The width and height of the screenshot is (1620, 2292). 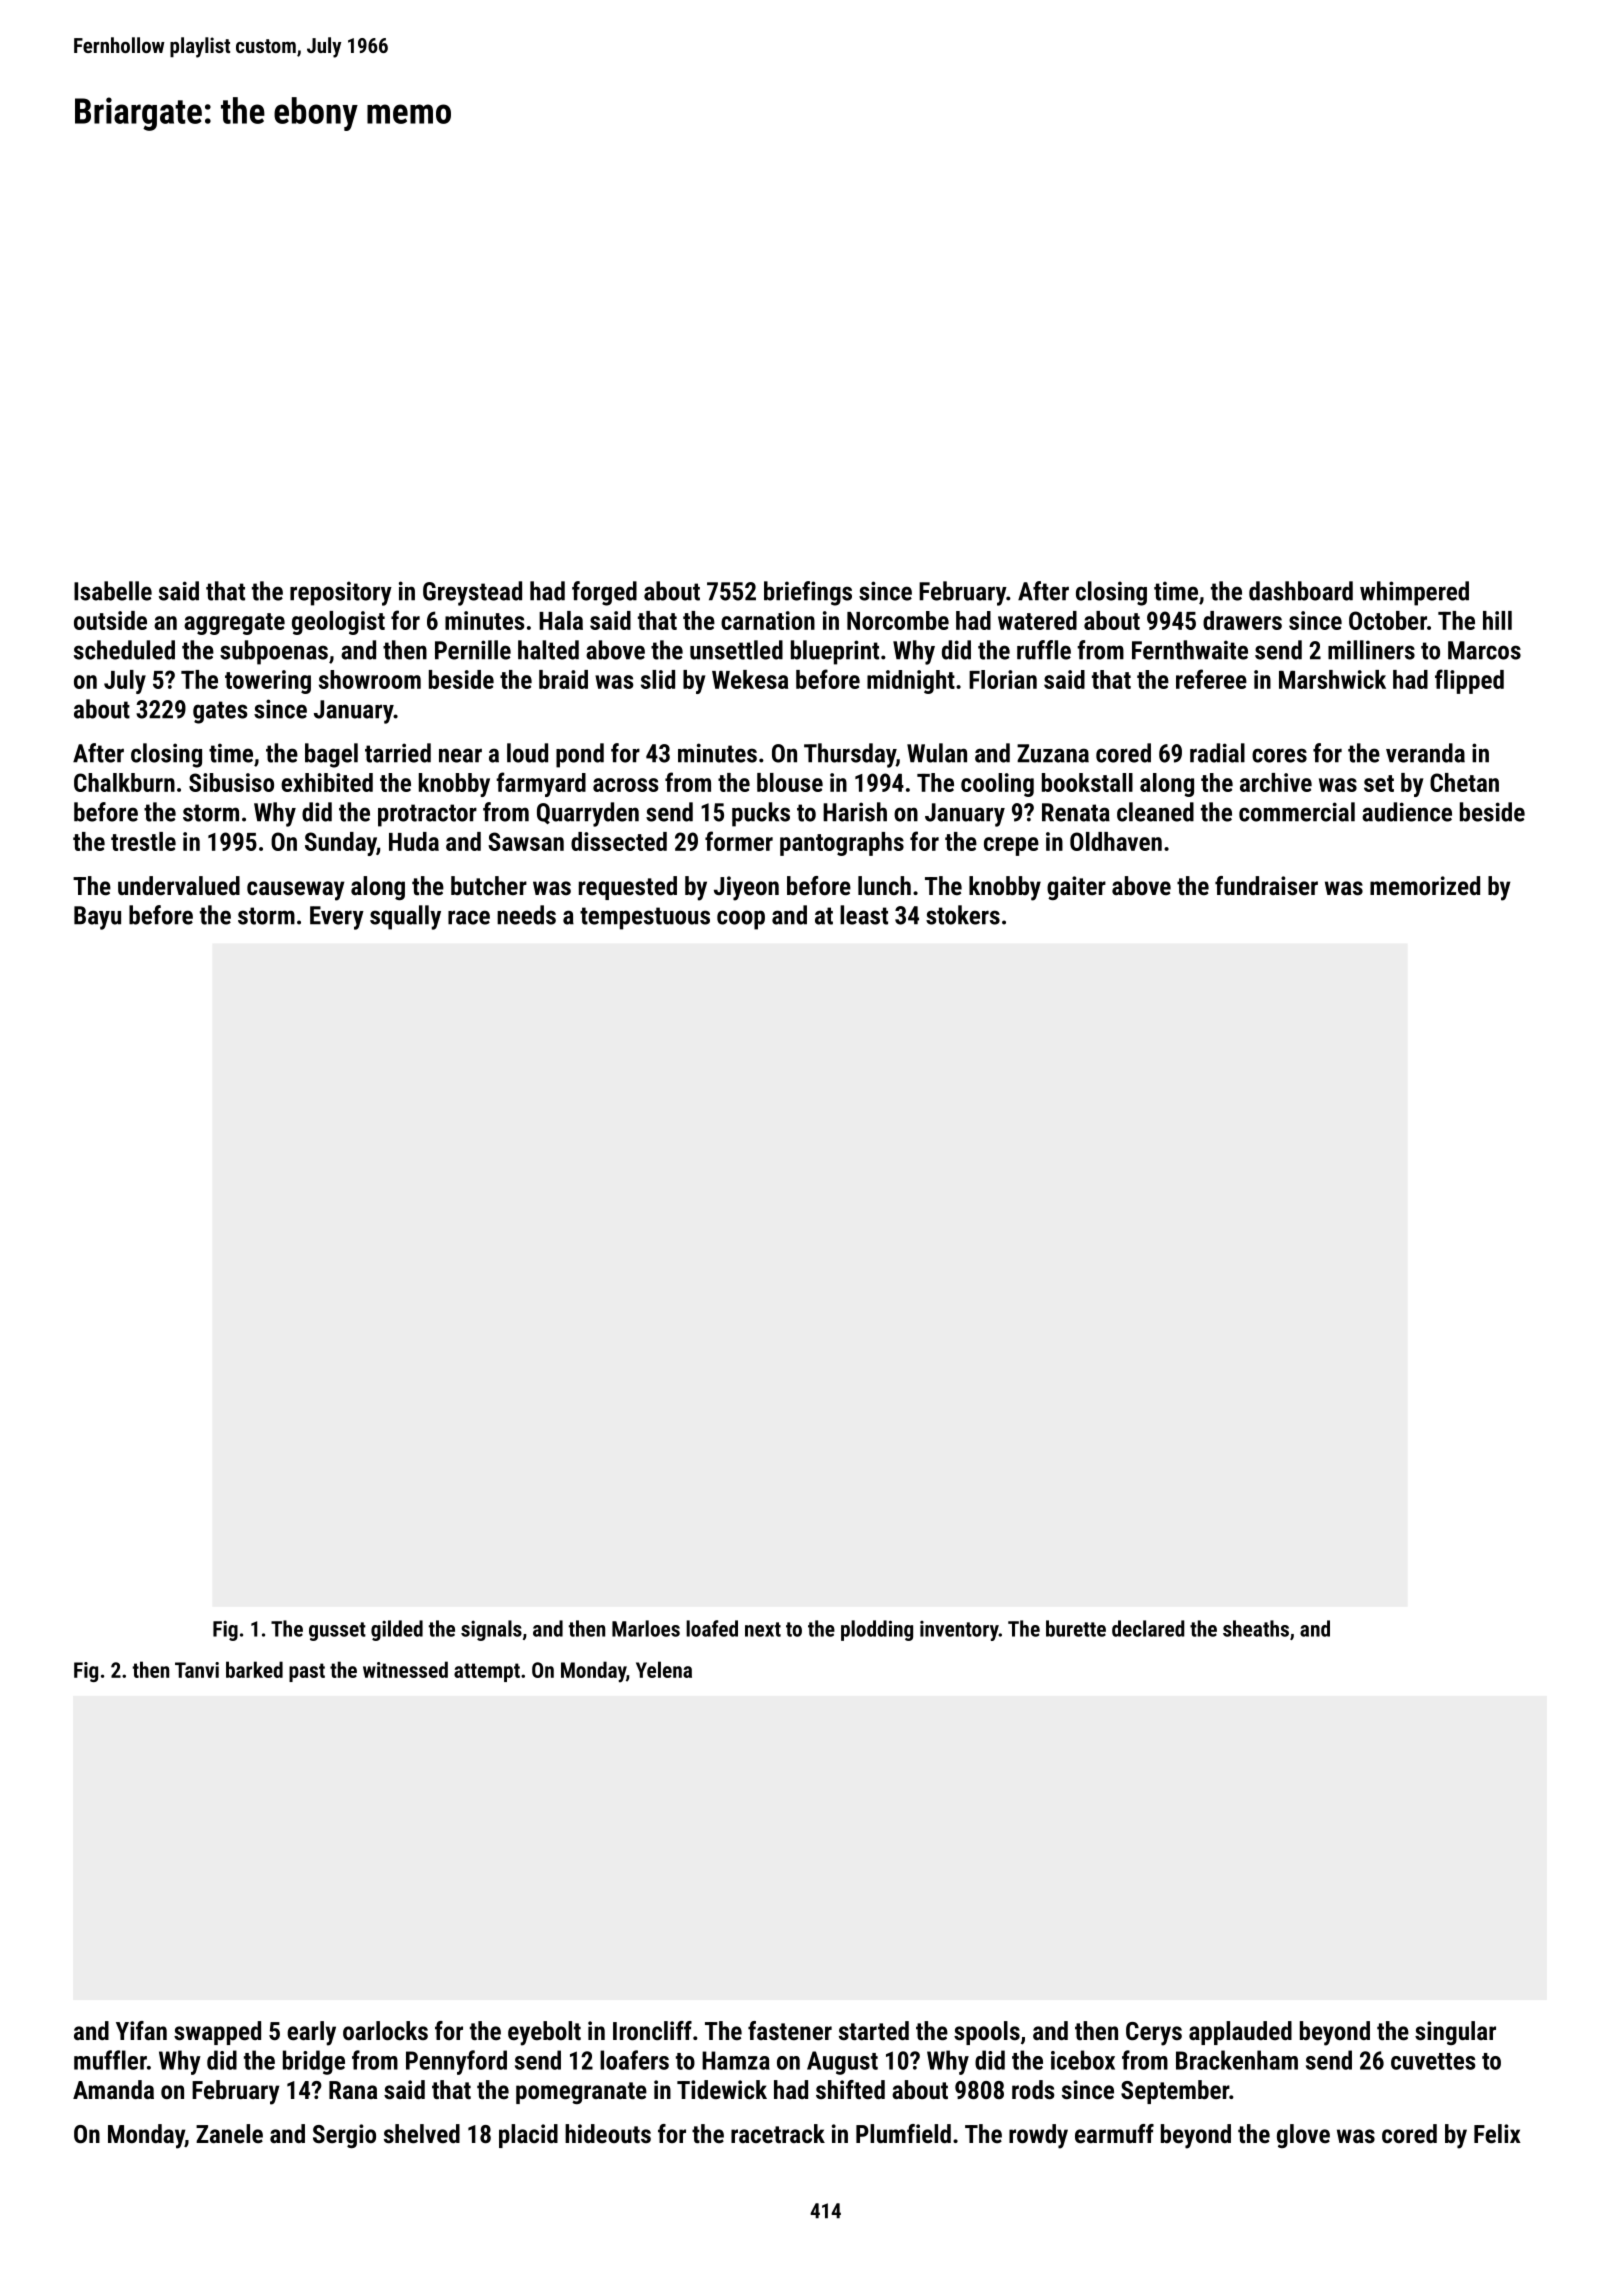 What do you see at coordinates (608, 2133) in the screenshot?
I see `hideouts` at bounding box center [608, 2133].
